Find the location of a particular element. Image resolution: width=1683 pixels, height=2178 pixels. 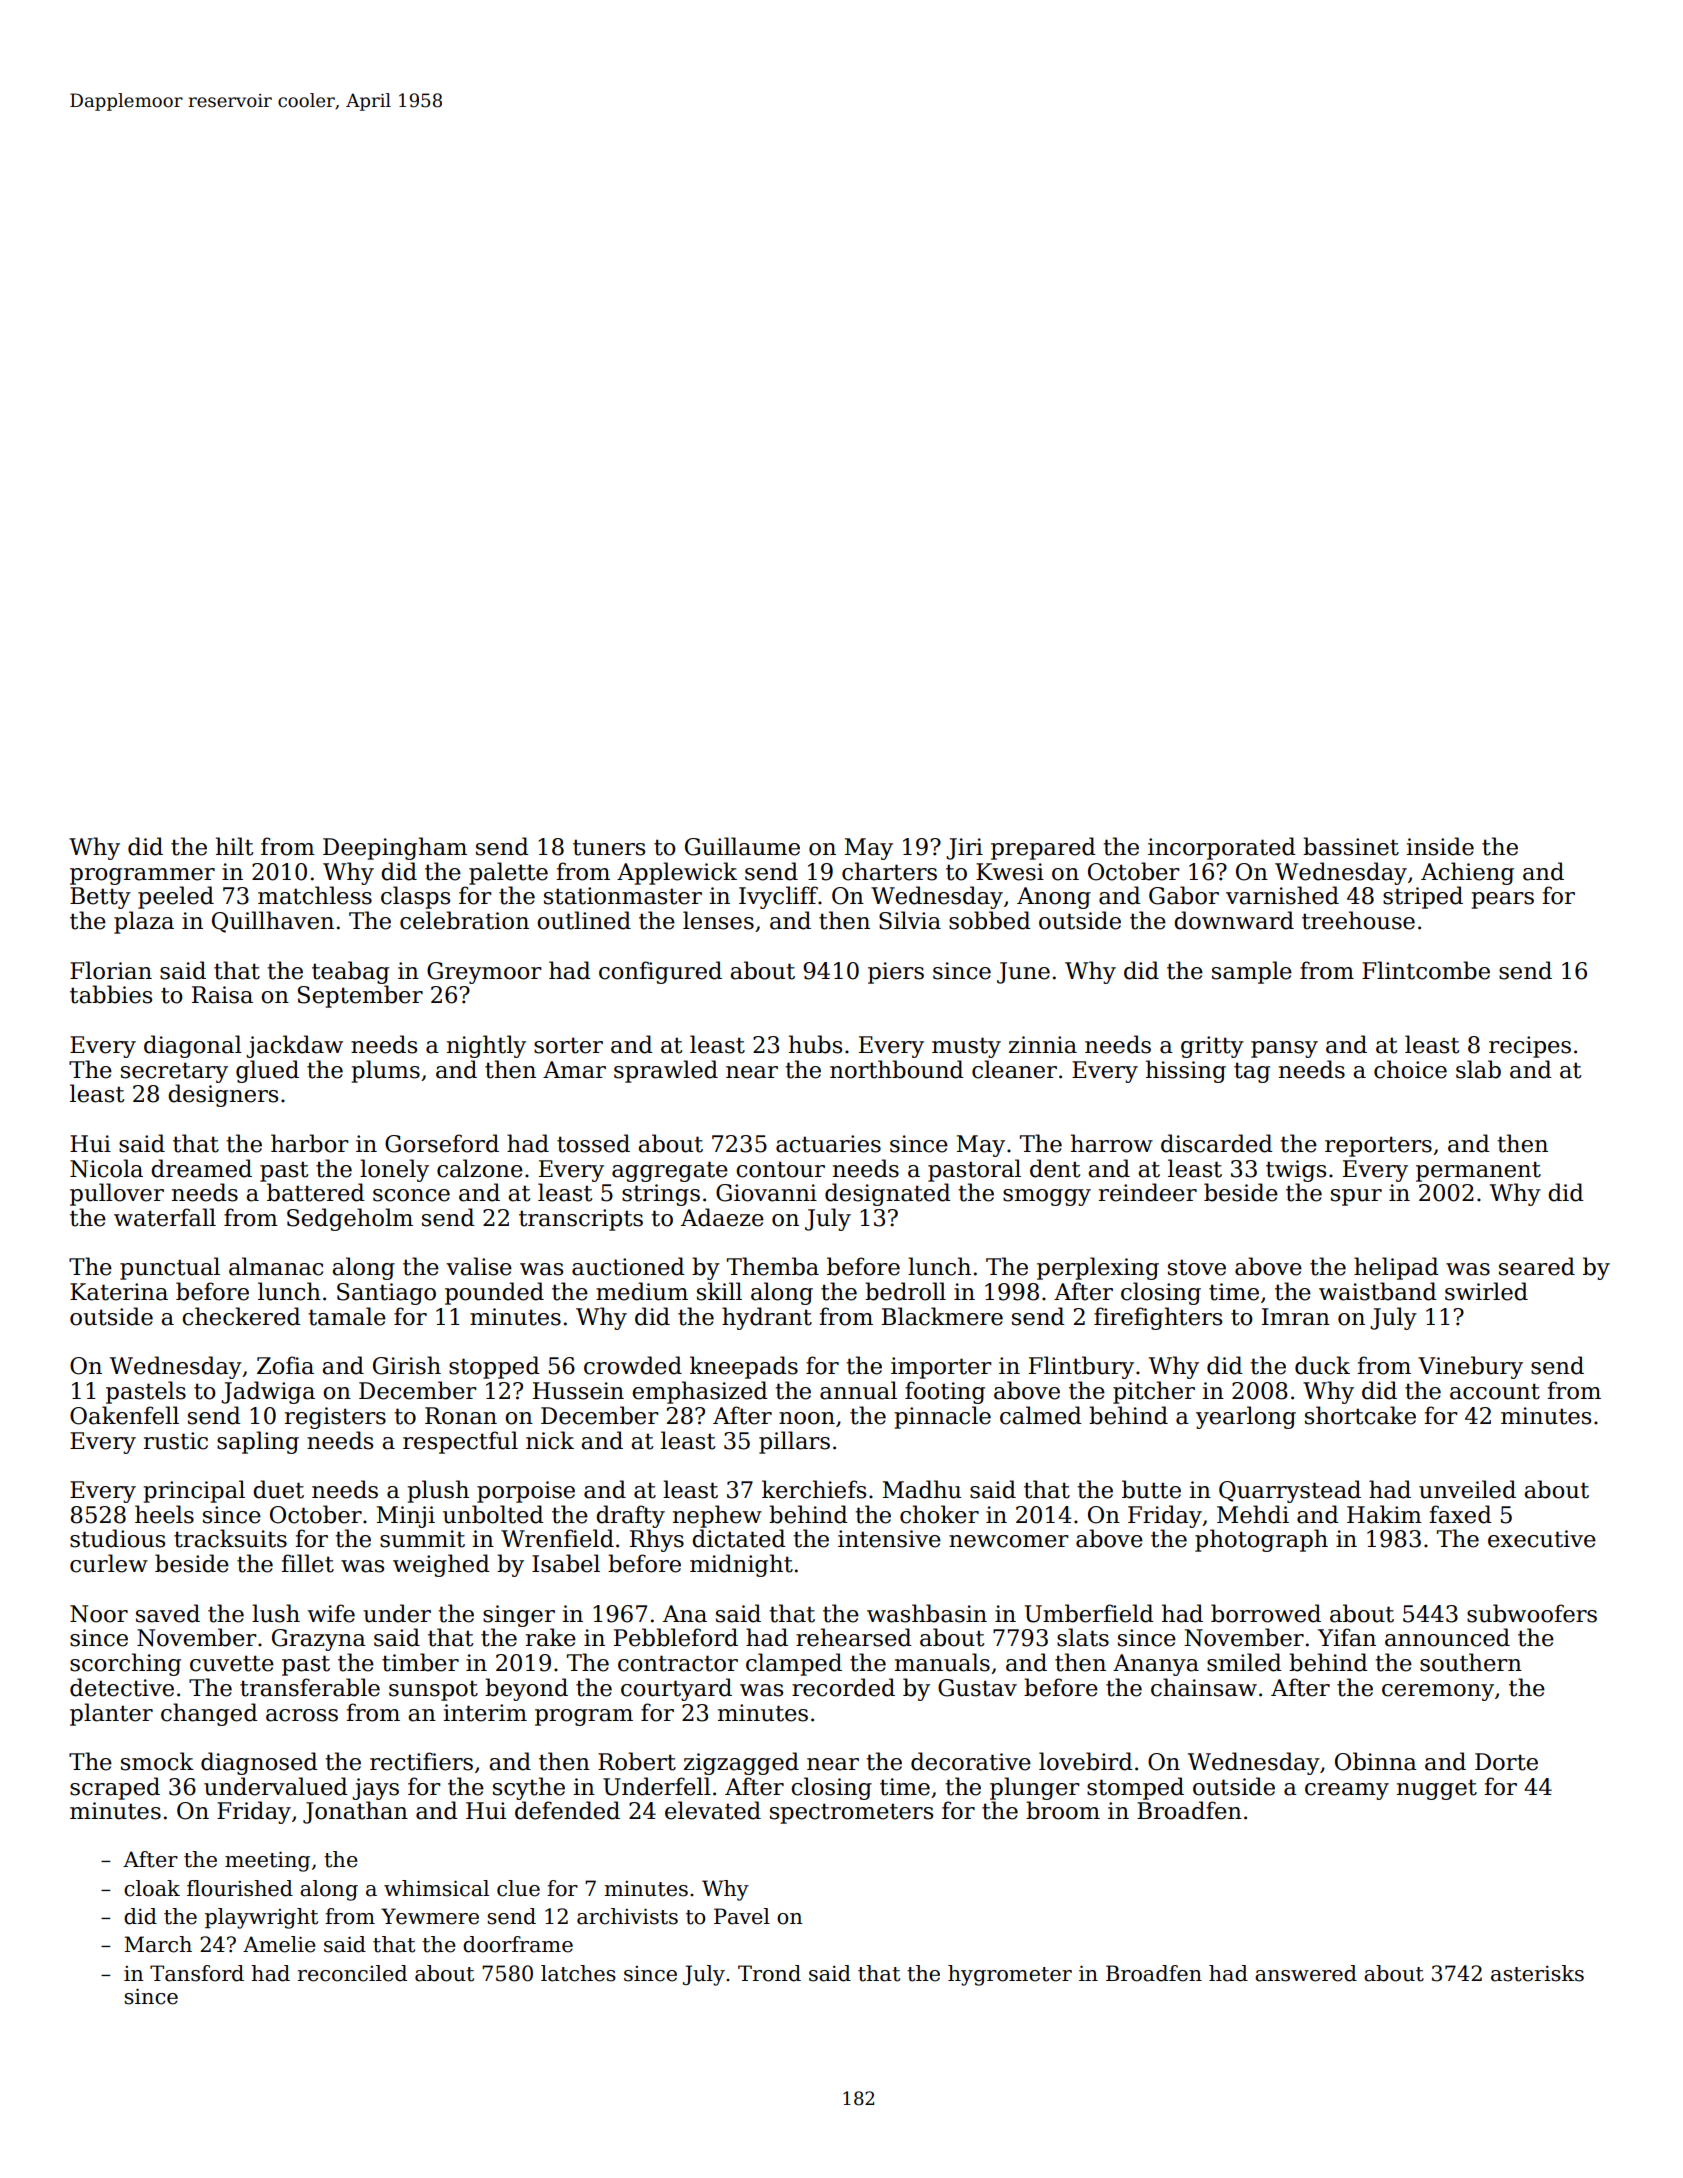

hygrometer is located at coordinates (1010, 1975).
